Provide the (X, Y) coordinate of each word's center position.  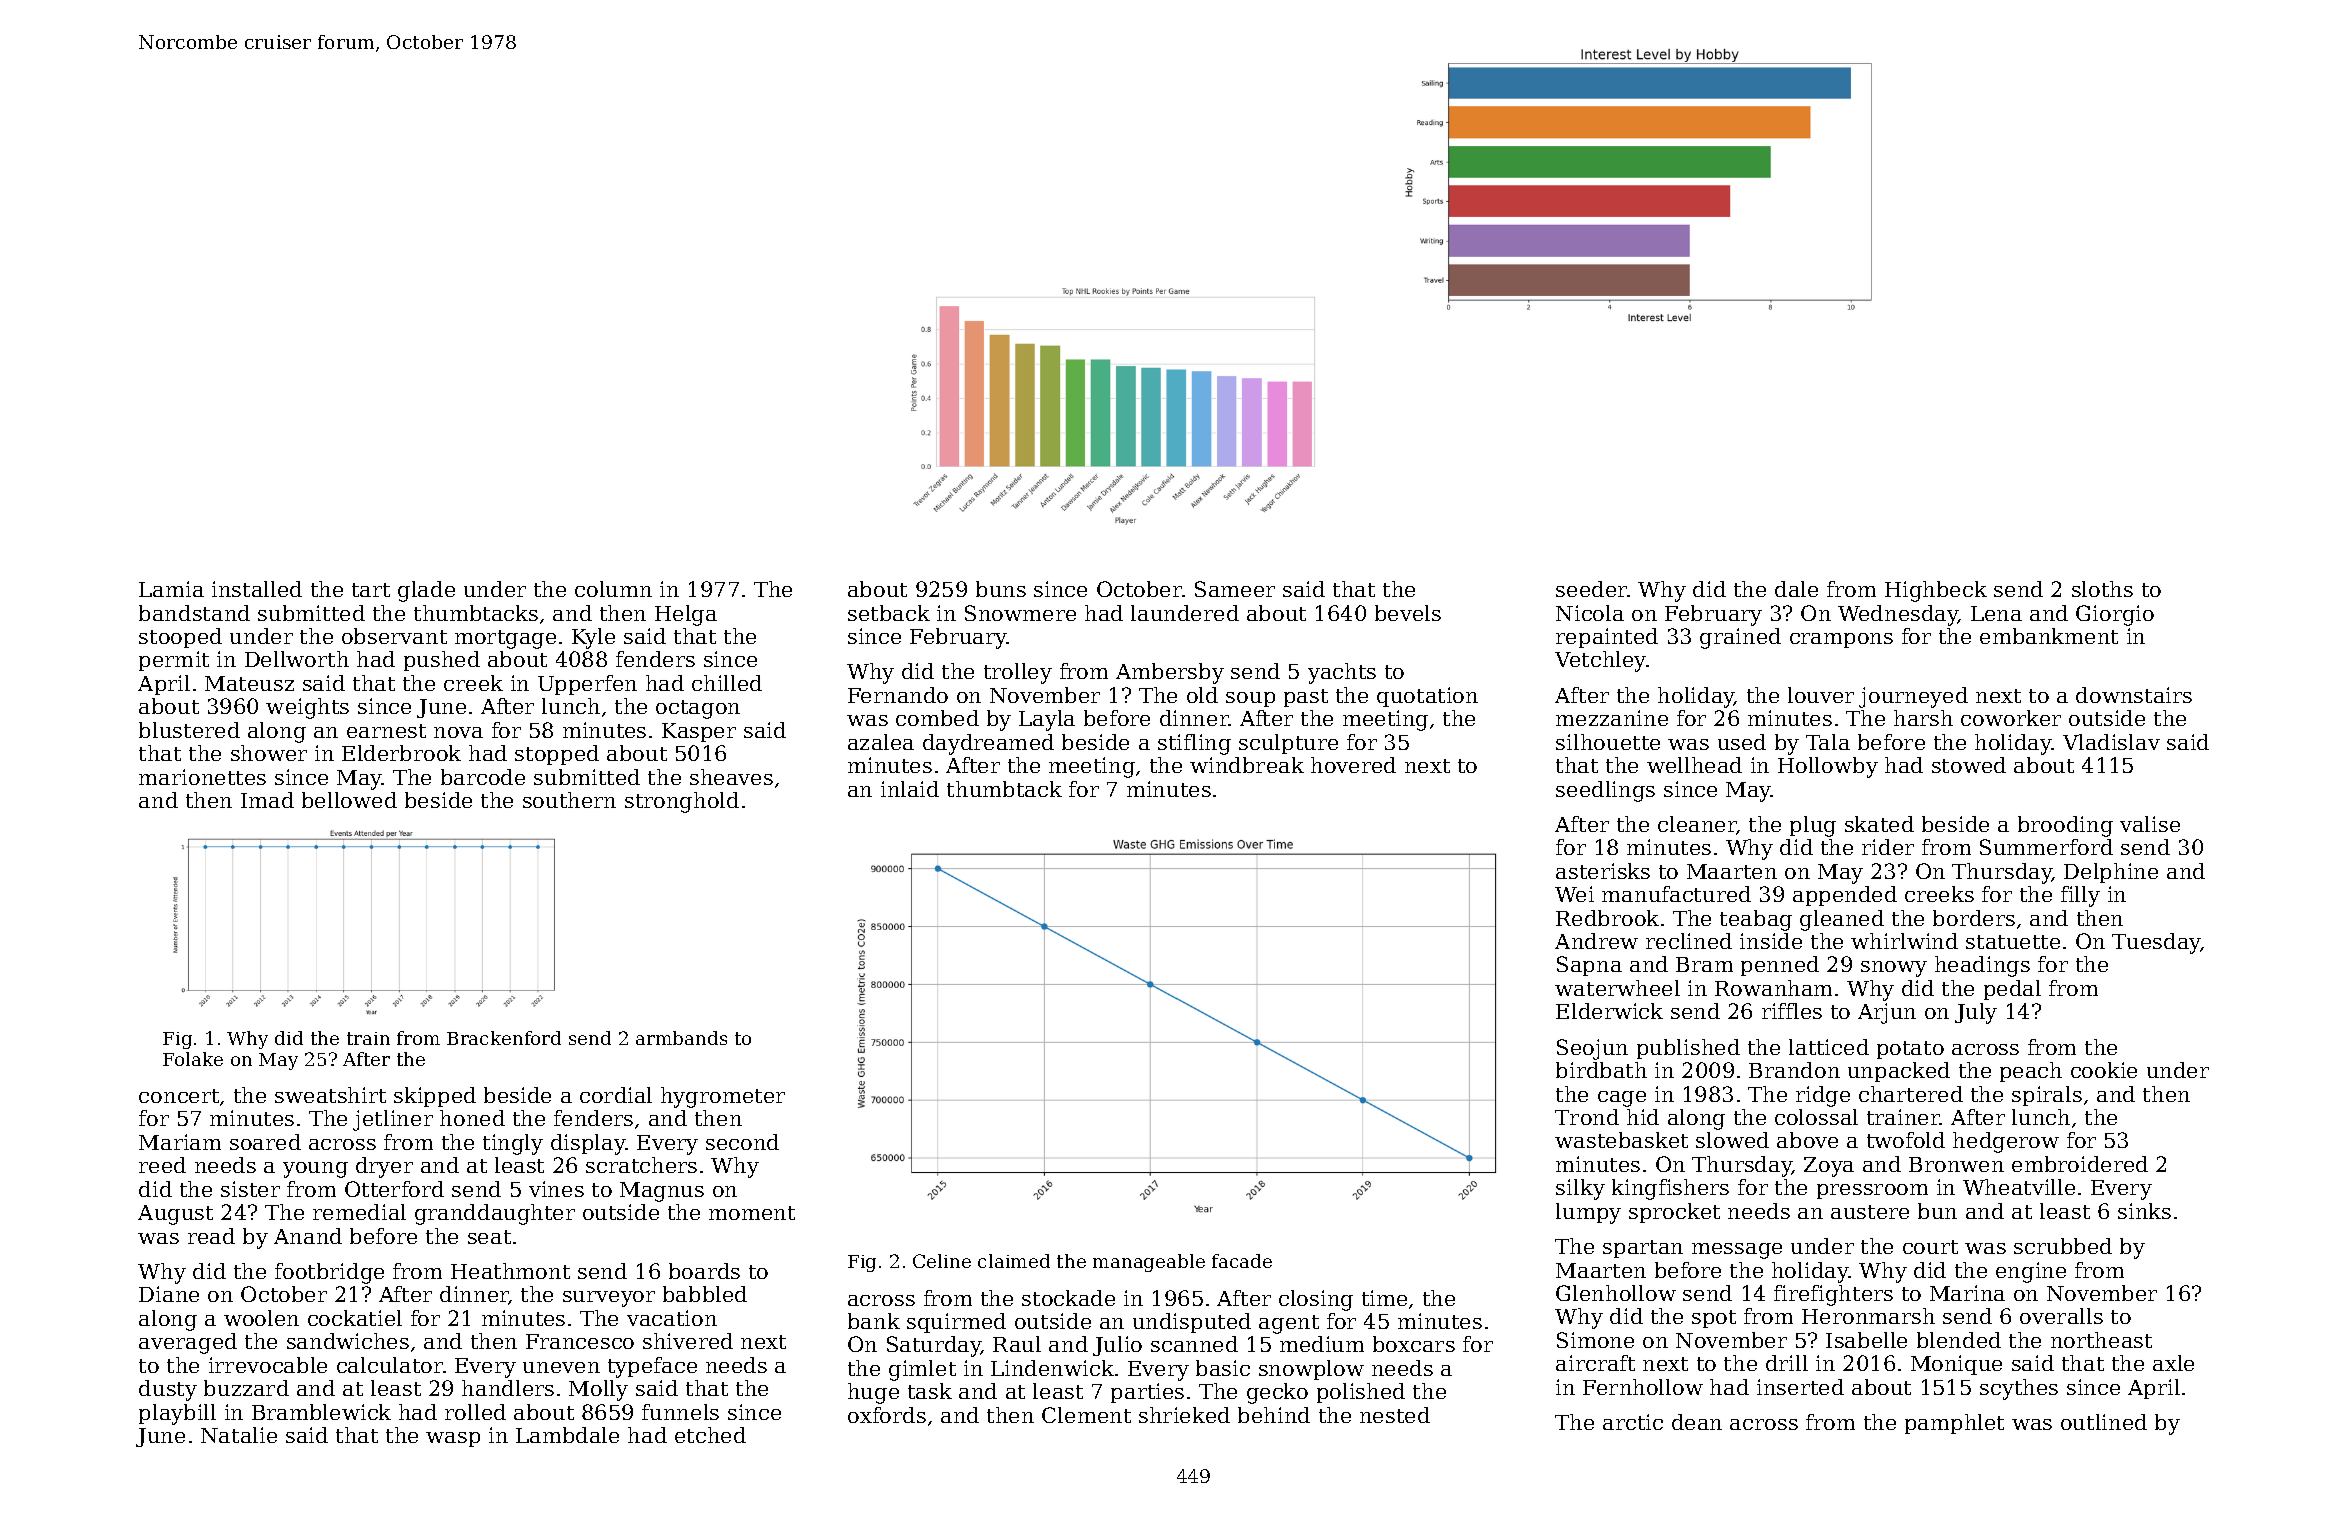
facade (1242, 1261)
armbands (681, 1038)
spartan (1643, 1249)
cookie (2104, 1070)
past (1306, 698)
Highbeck (1936, 591)
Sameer (1235, 589)
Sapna (1589, 966)
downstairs (2134, 695)
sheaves (731, 777)
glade (426, 591)
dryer (384, 1167)
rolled (475, 1412)
